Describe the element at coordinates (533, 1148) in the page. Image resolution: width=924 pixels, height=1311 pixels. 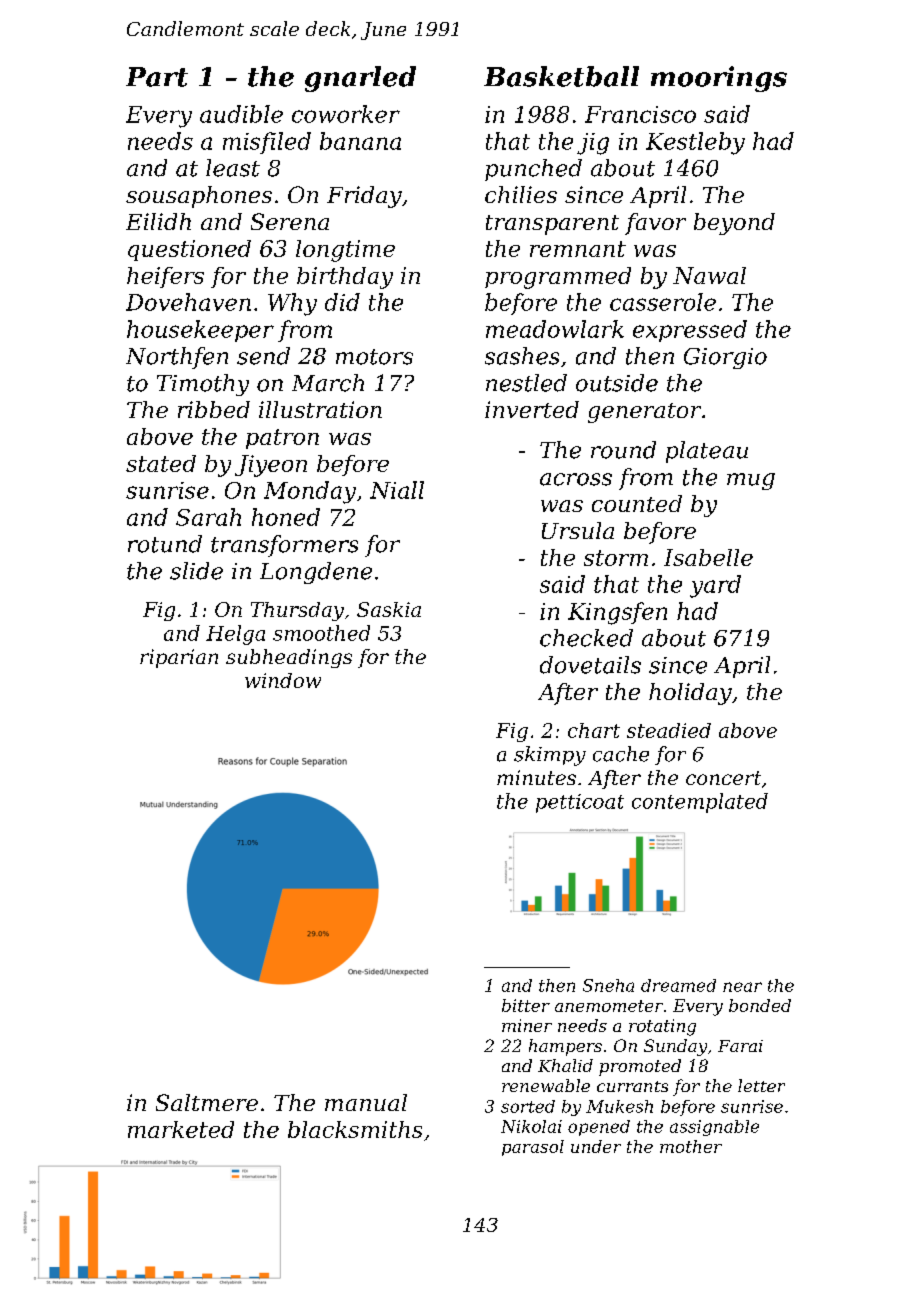
I see `parasol` at that location.
